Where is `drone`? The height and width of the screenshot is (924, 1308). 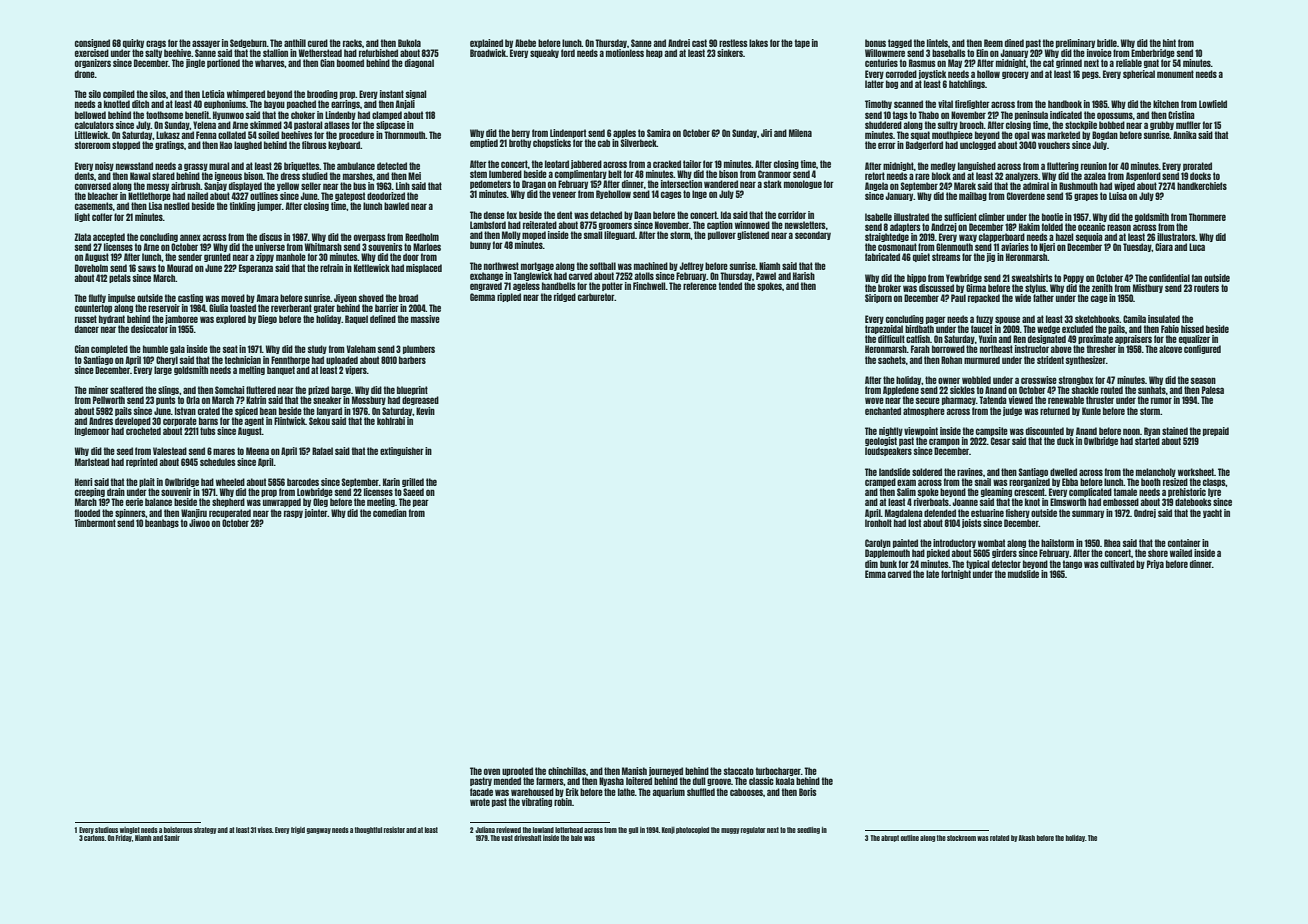 drone is located at coordinates (85, 74).
